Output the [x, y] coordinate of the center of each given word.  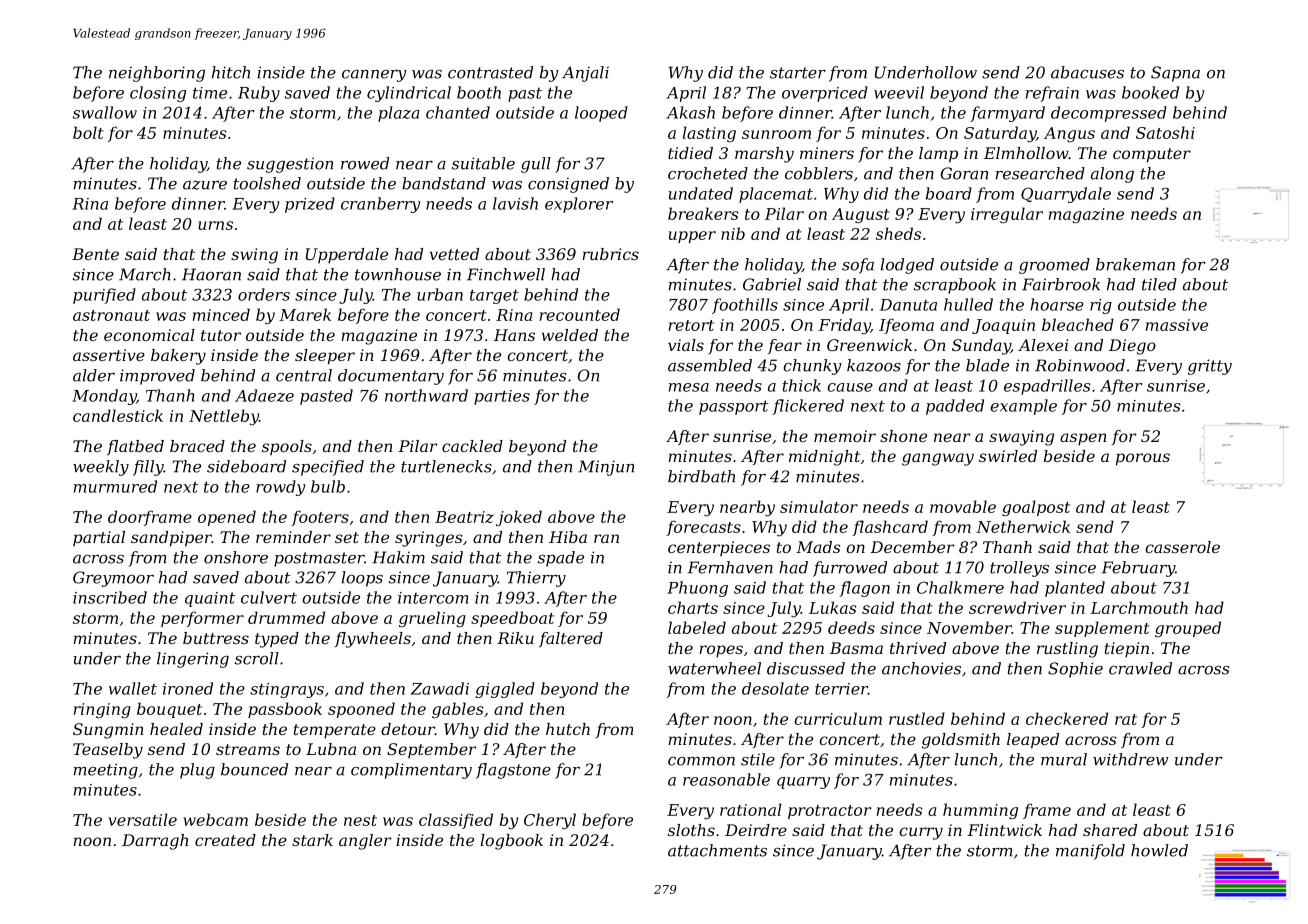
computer [1152, 155]
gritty [1210, 367]
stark [312, 840]
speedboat [512, 619]
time [210, 93]
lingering [193, 660]
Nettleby [224, 417]
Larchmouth [1139, 607]
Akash [690, 112]
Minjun [606, 468]
